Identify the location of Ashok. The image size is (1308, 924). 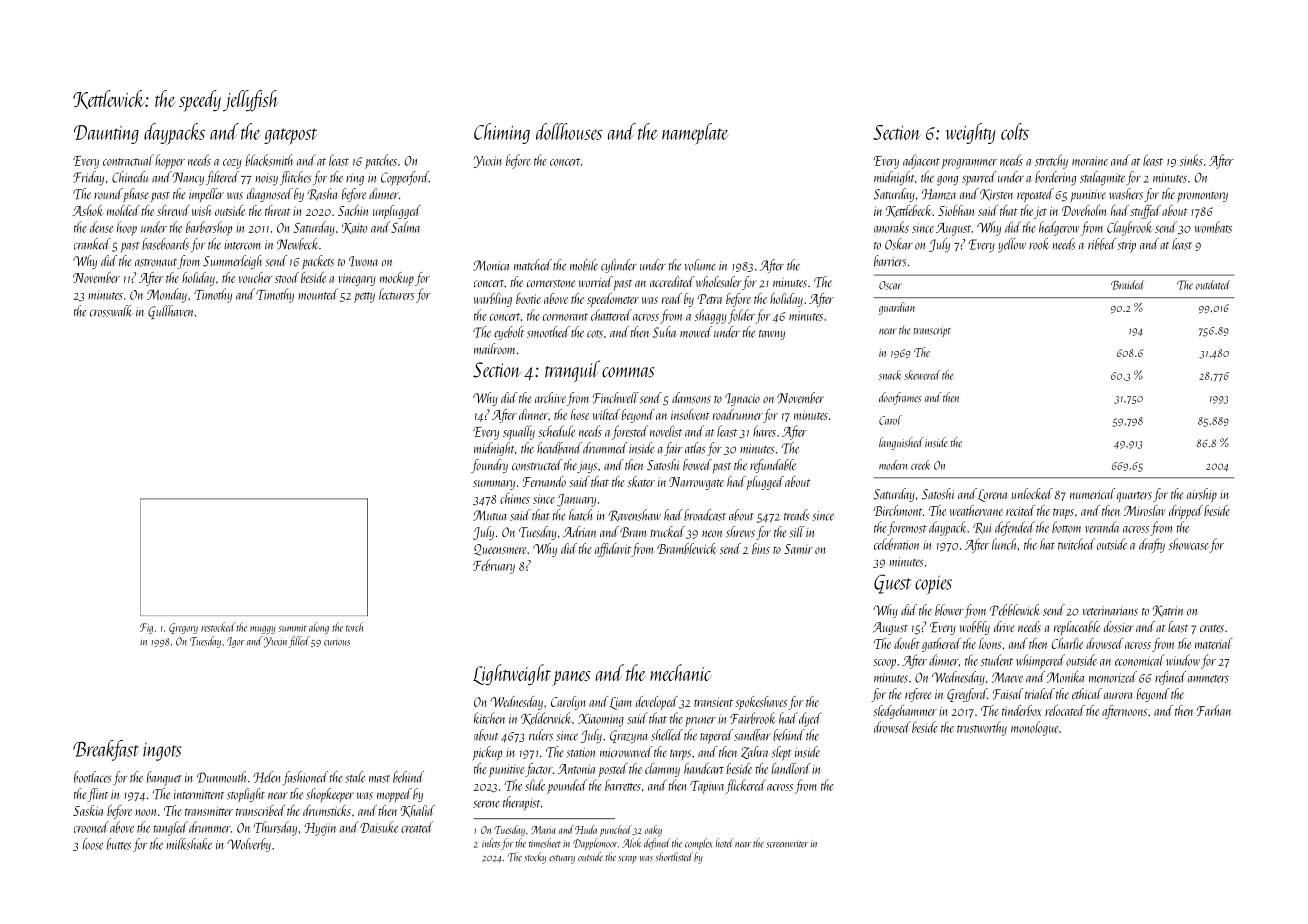
(88, 210).
